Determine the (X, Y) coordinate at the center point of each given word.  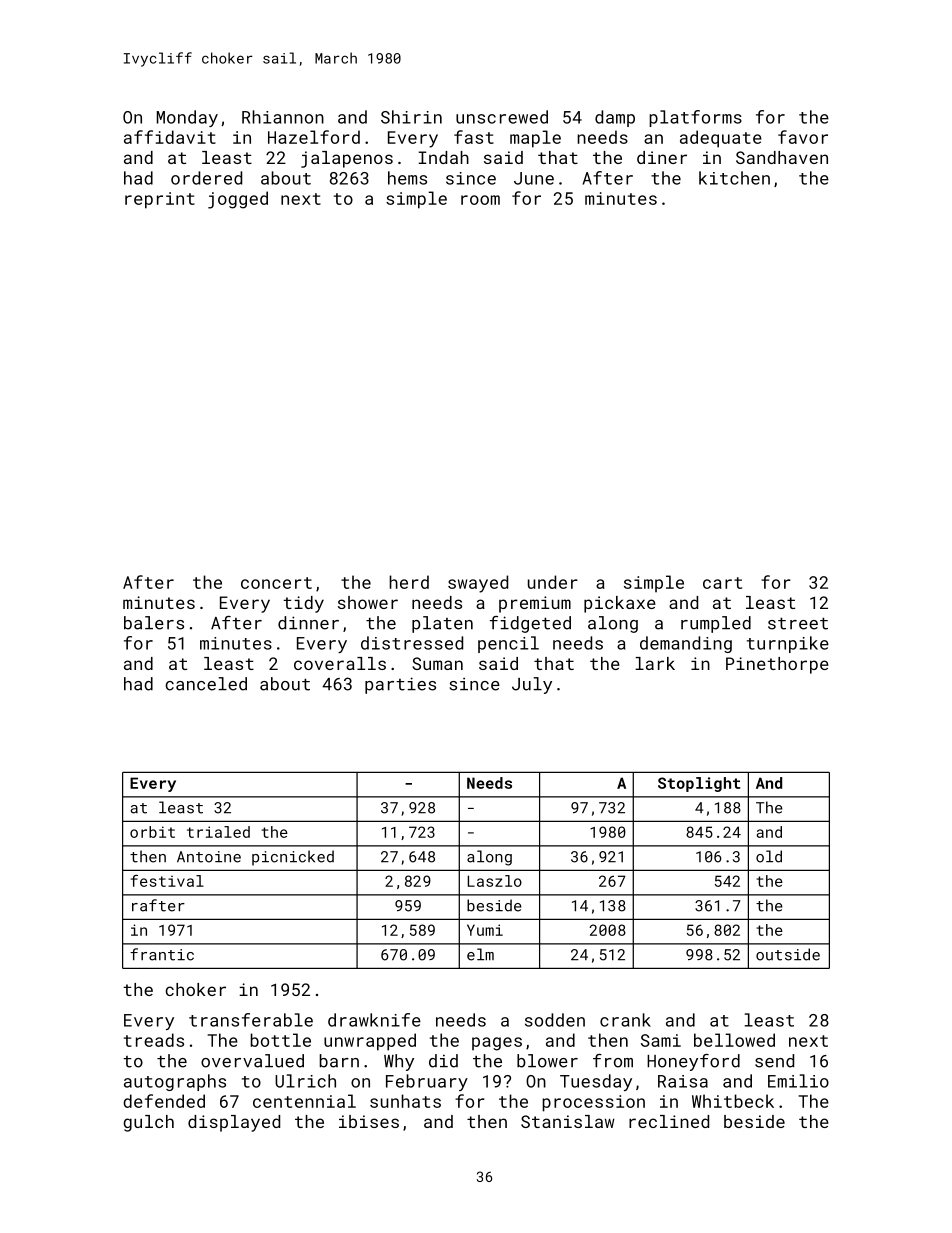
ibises (369, 1121)
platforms (695, 118)
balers (154, 623)
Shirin (411, 117)
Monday (187, 118)
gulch (148, 1123)
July (532, 685)
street (798, 624)
